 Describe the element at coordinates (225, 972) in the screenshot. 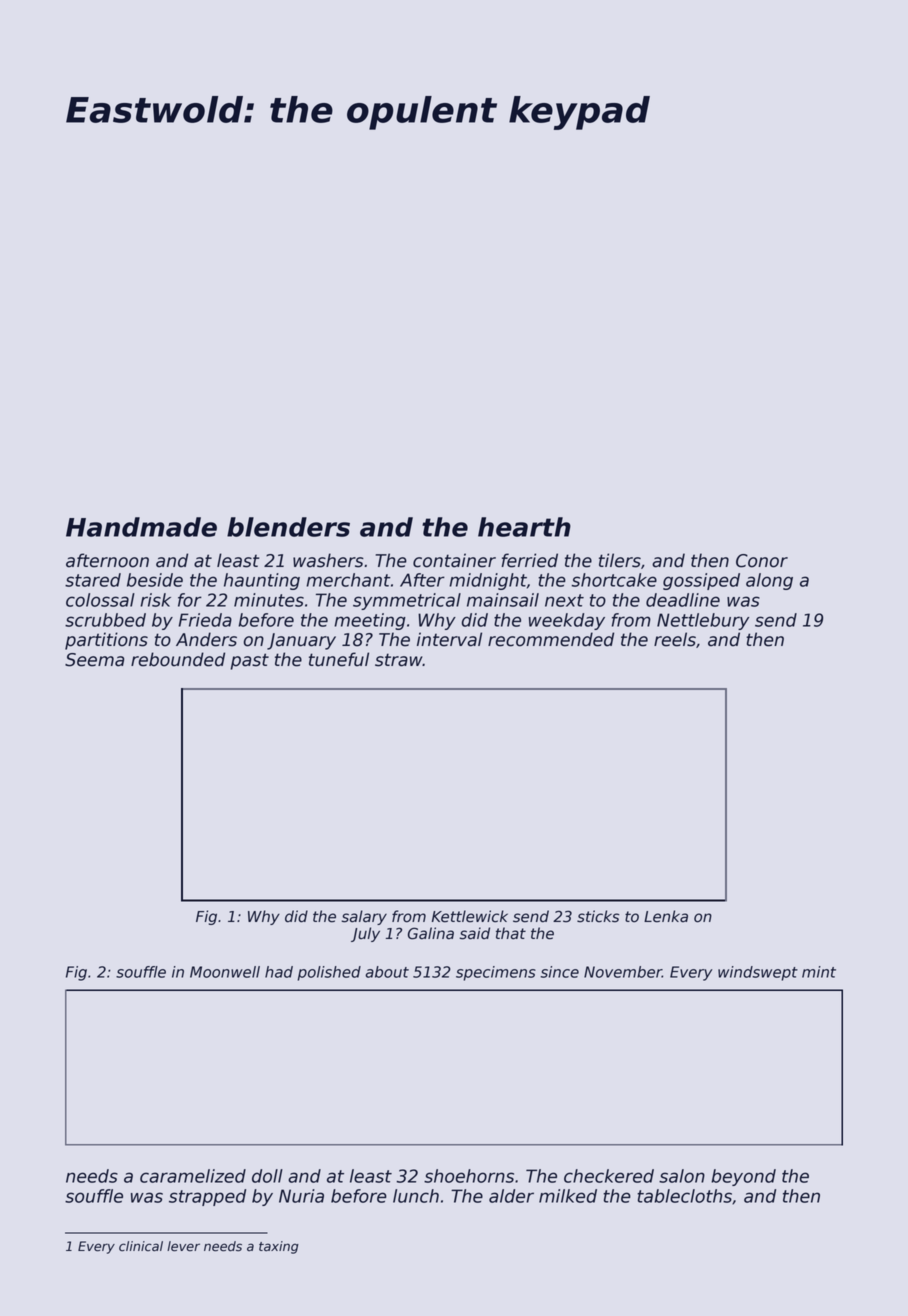

I see `Moonwell` at that location.
